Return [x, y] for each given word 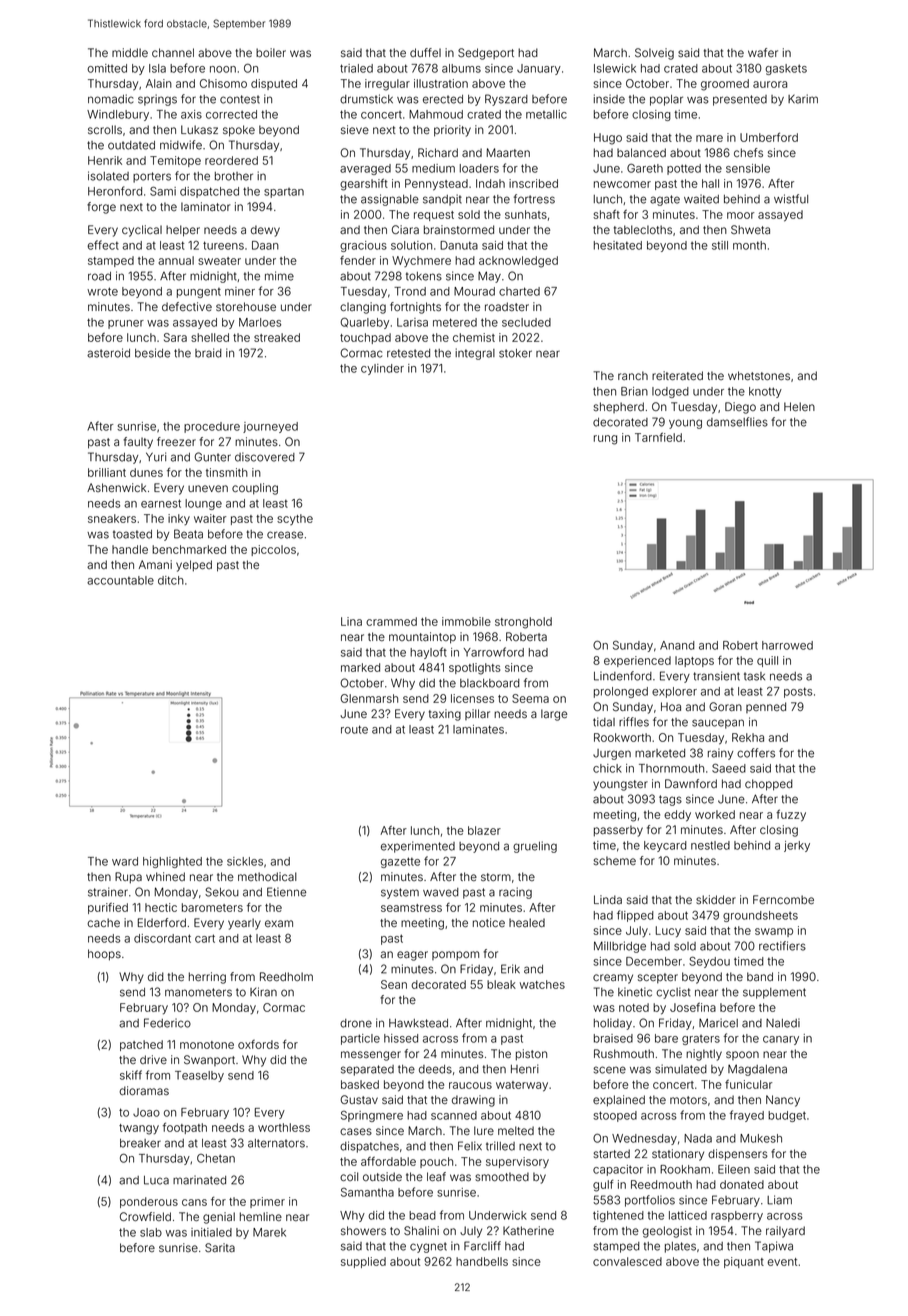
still [720, 245]
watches [542, 984]
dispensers [738, 1155]
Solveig [654, 54]
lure [484, 1130]
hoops [104, 955]
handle [130, 549]
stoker [515, 353]
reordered [231, 160]
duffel [425, 52]
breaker [140, 1143]
